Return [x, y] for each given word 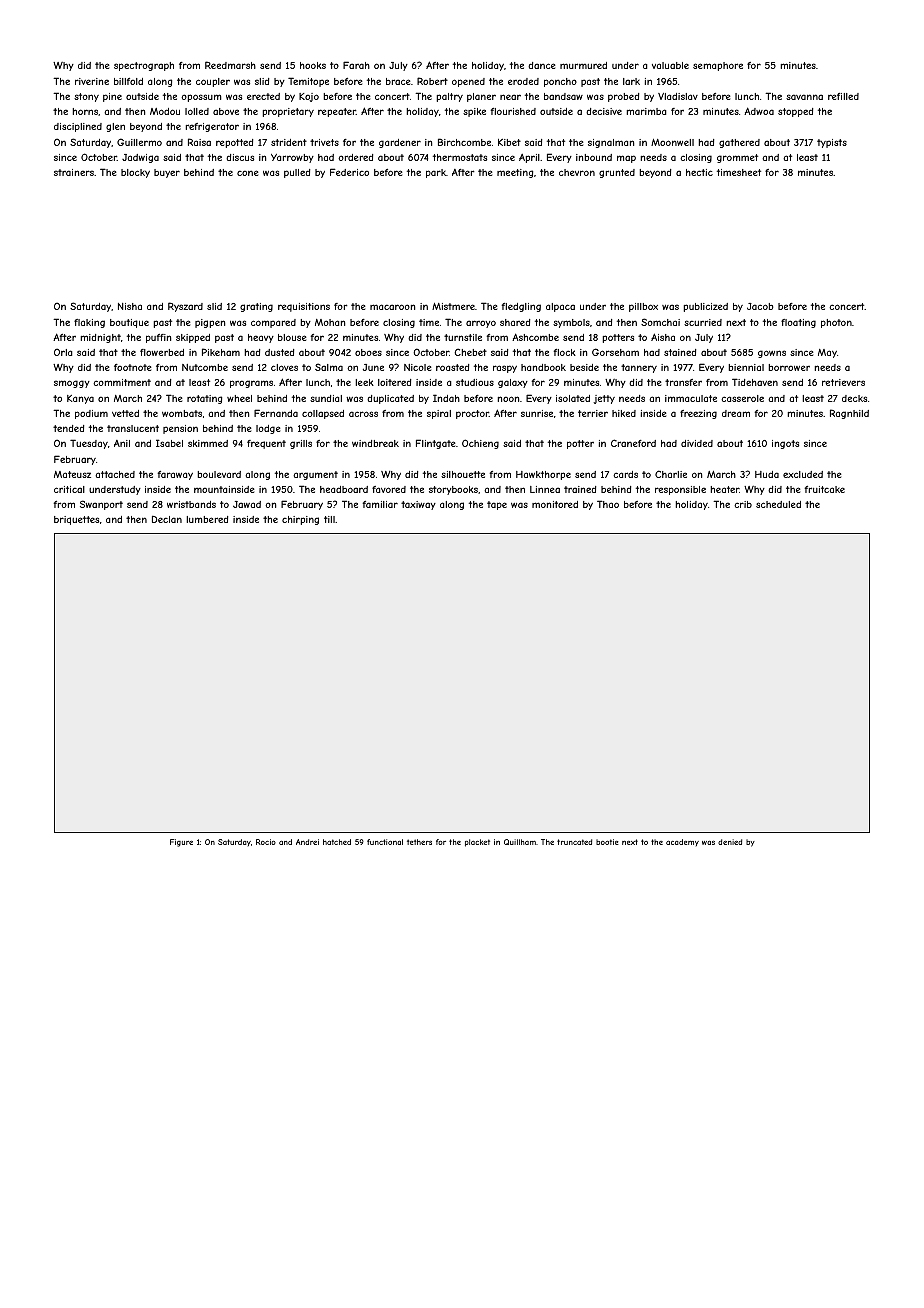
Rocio [266, 842]
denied [730, 842]
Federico [349, 172]
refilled [843, 96]
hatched [337, 842]
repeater [337, 112]
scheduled [778, 504]
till [329, 519]
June [373, 367]
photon [836, 323]
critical [69, 489]
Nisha [130, 306]
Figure [181, 843]
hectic [699, 172]
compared [273, 323]
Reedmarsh [230, 65]
